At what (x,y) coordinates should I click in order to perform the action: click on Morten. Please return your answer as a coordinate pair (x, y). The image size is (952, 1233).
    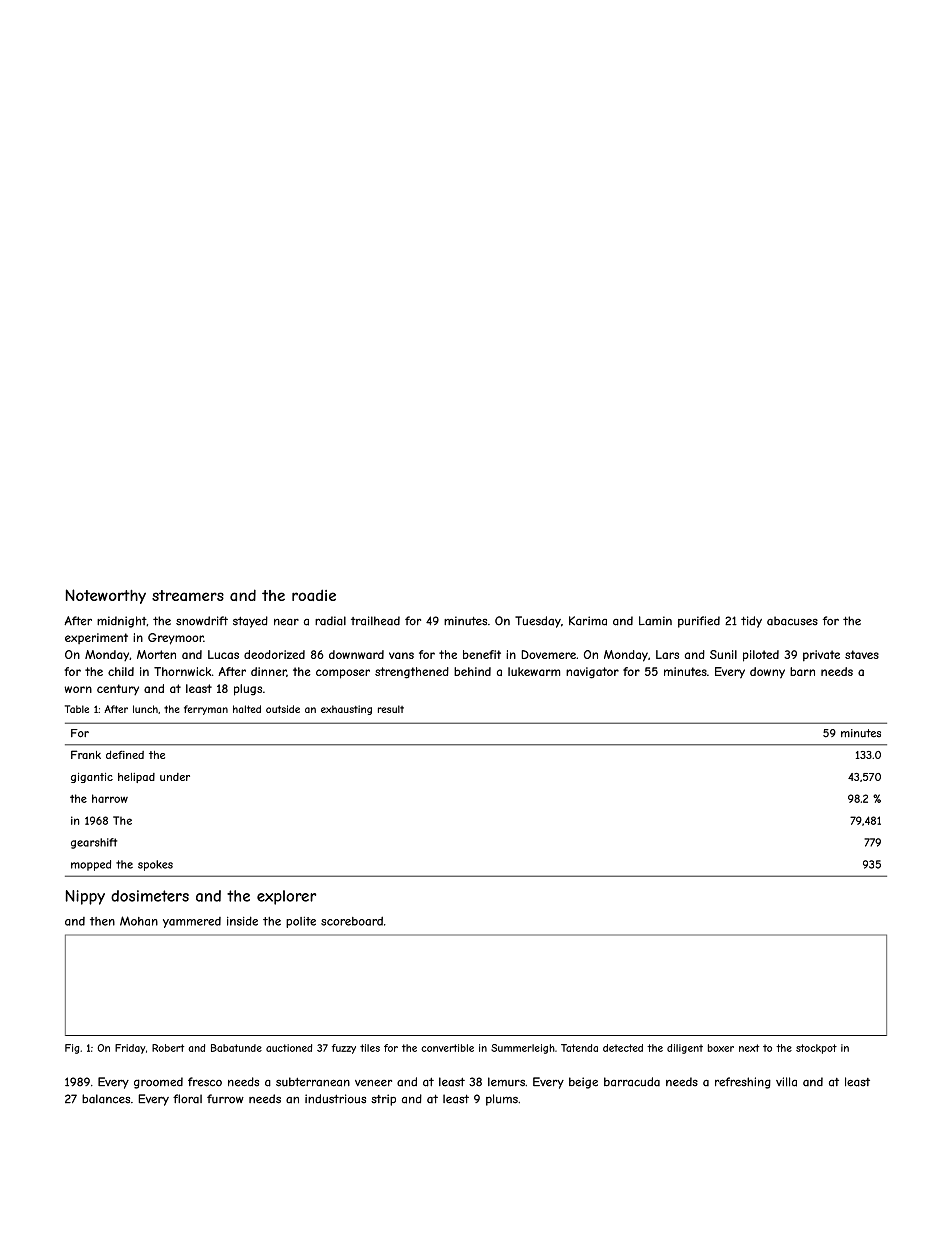
    Looking at the image, I should click on (156, 654).
